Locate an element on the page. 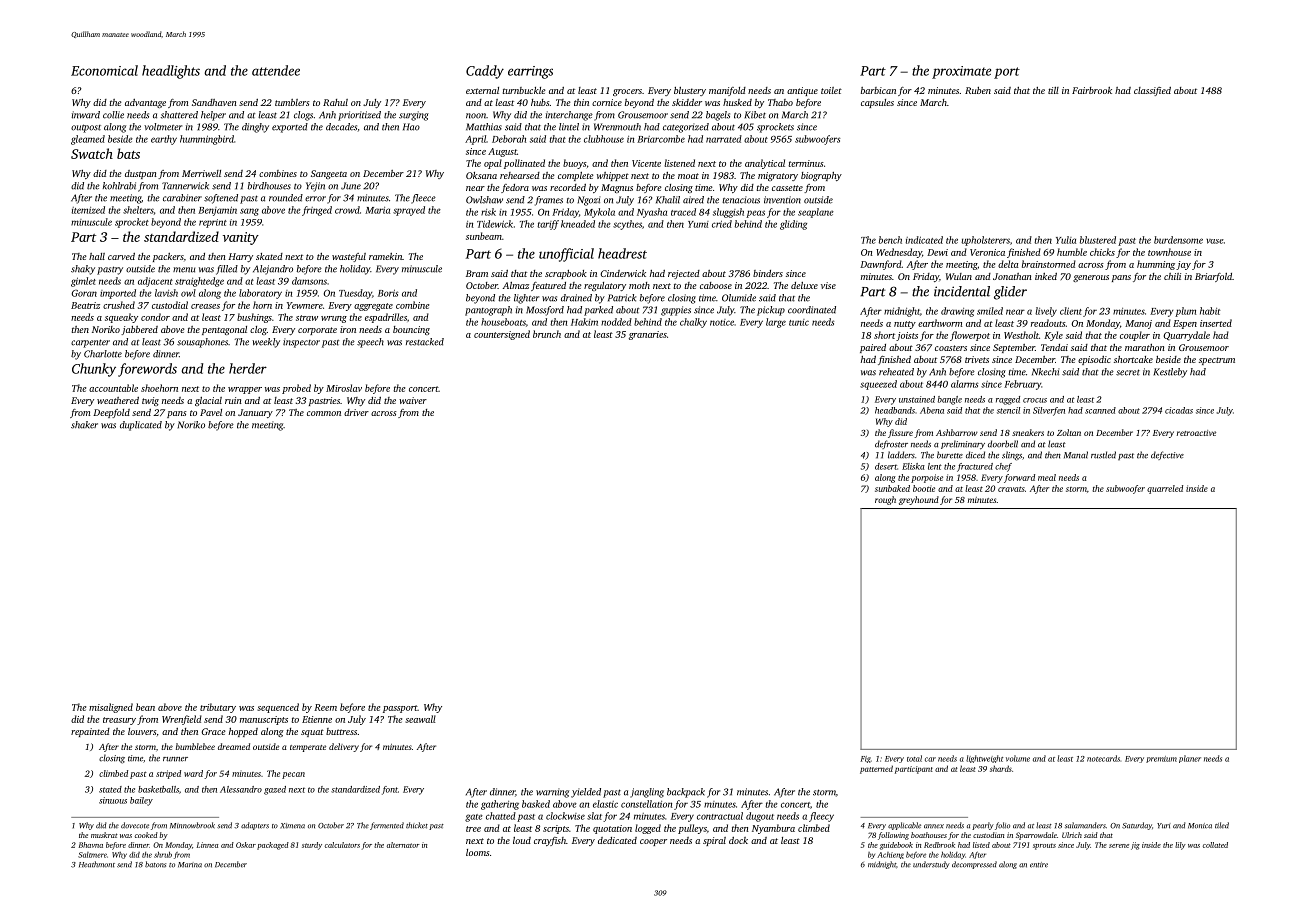 This document has height=924, width=1308. seawall is located at coordinates (420, 719).
